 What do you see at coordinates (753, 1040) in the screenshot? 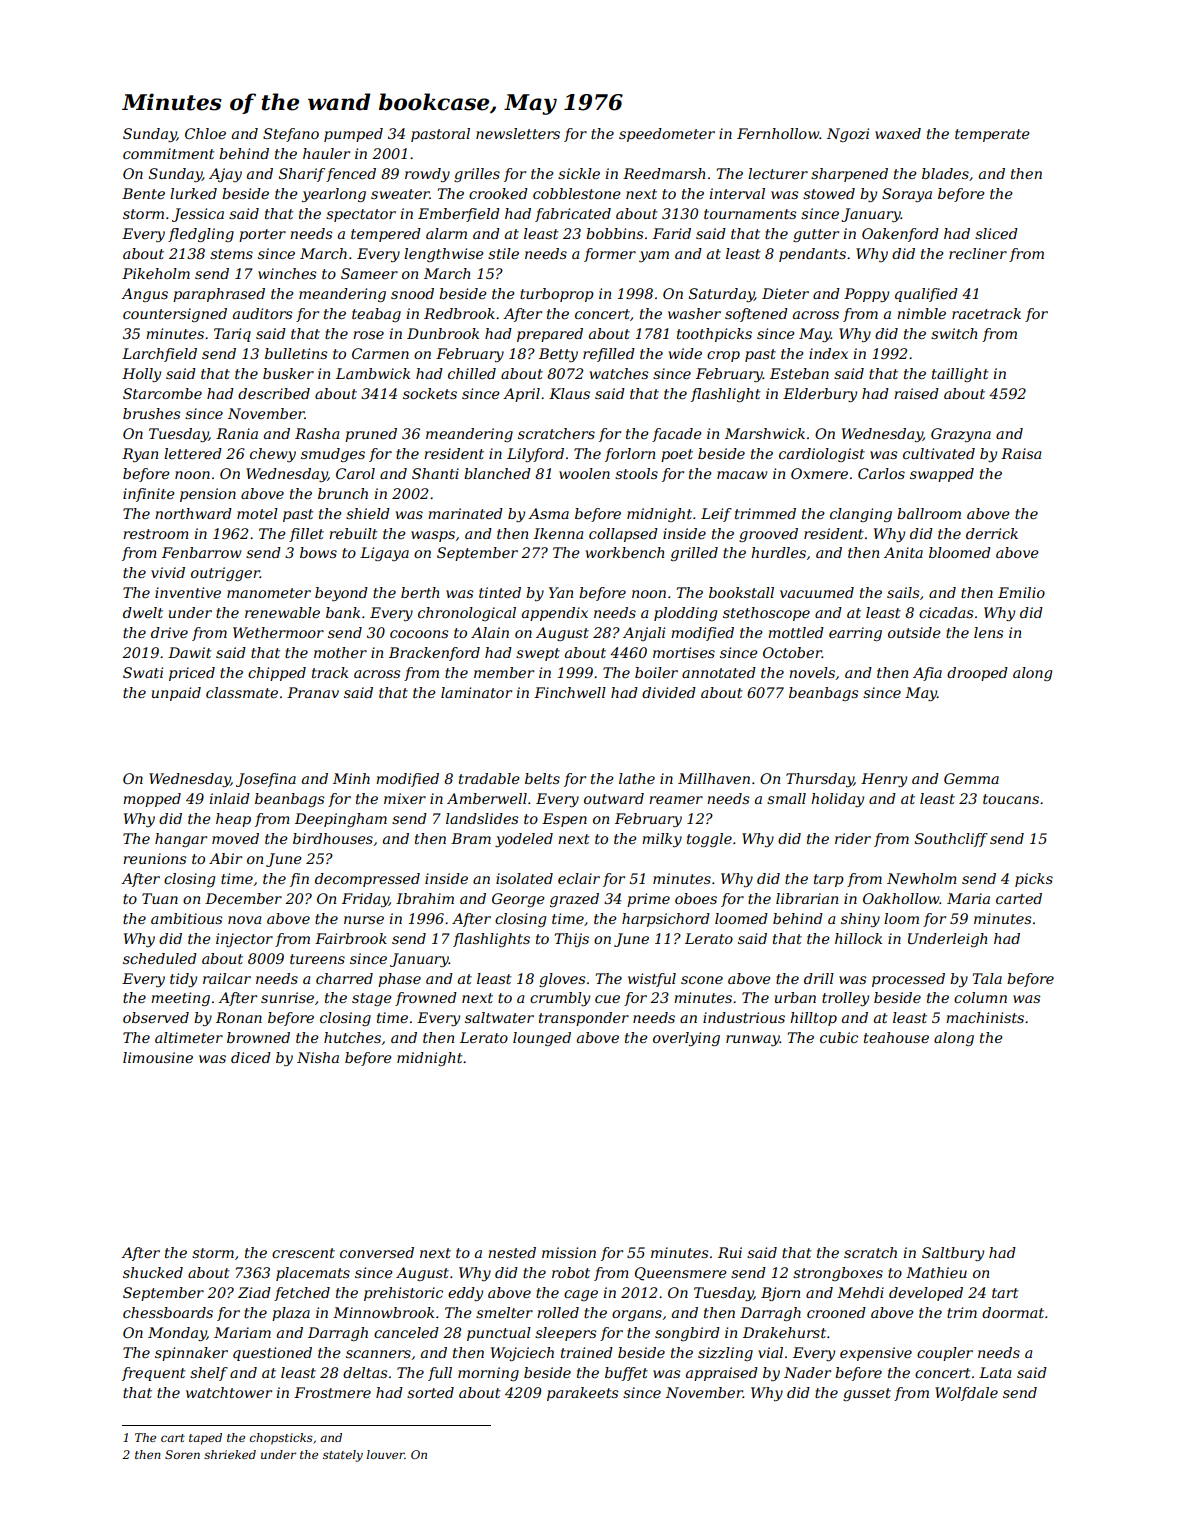
I see `runway` at bounding box center [753, 1040].
